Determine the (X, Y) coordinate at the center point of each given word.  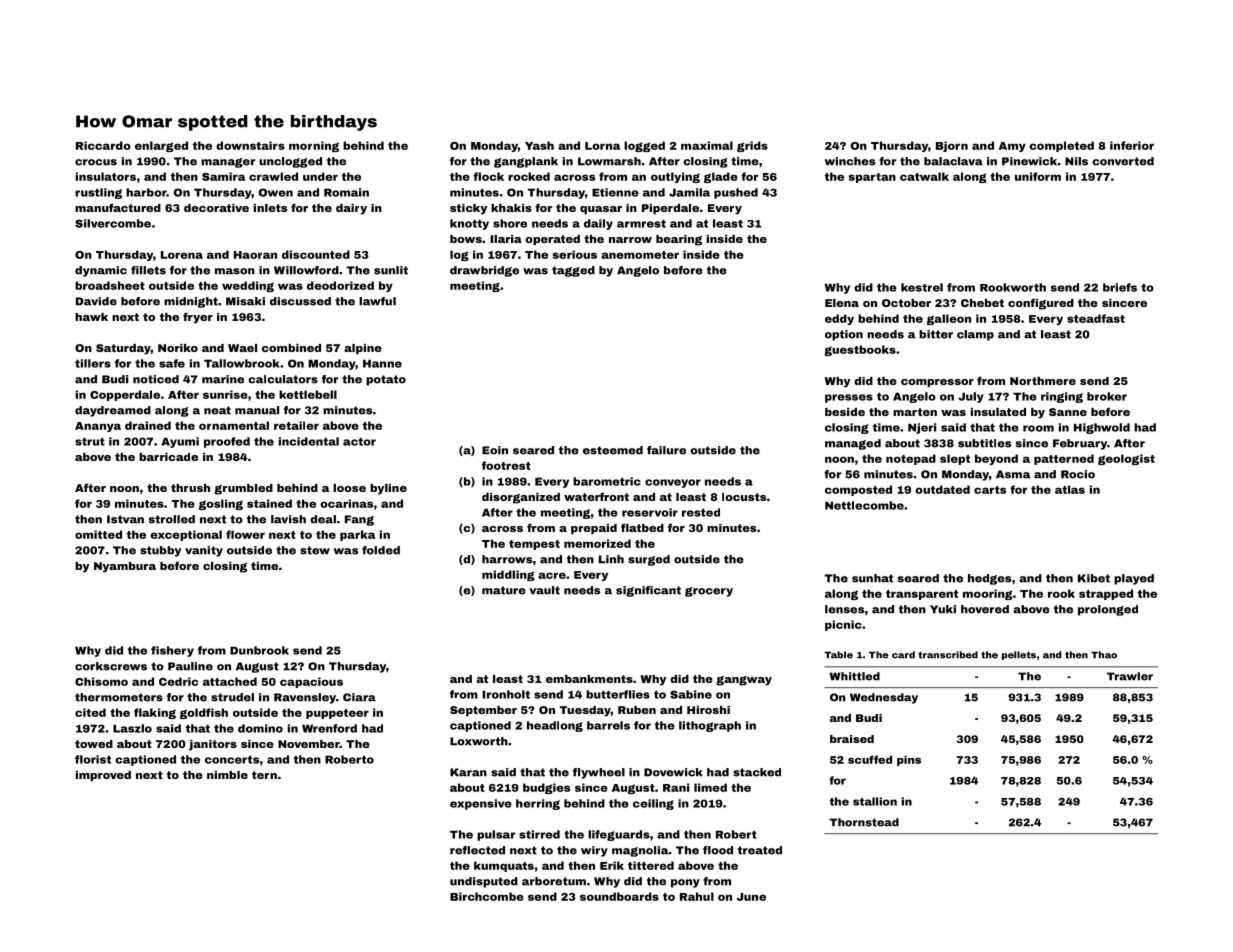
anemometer (640, 255)
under (320, 176)
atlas (1070, 489)
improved (103, 776)
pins (909, 760)
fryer (198, 318)
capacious (311, 682)
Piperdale (670, 209)
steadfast (1096, 318)
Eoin (495, 450)
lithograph (710, 726)
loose (349, 488)
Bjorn (952, 146)
